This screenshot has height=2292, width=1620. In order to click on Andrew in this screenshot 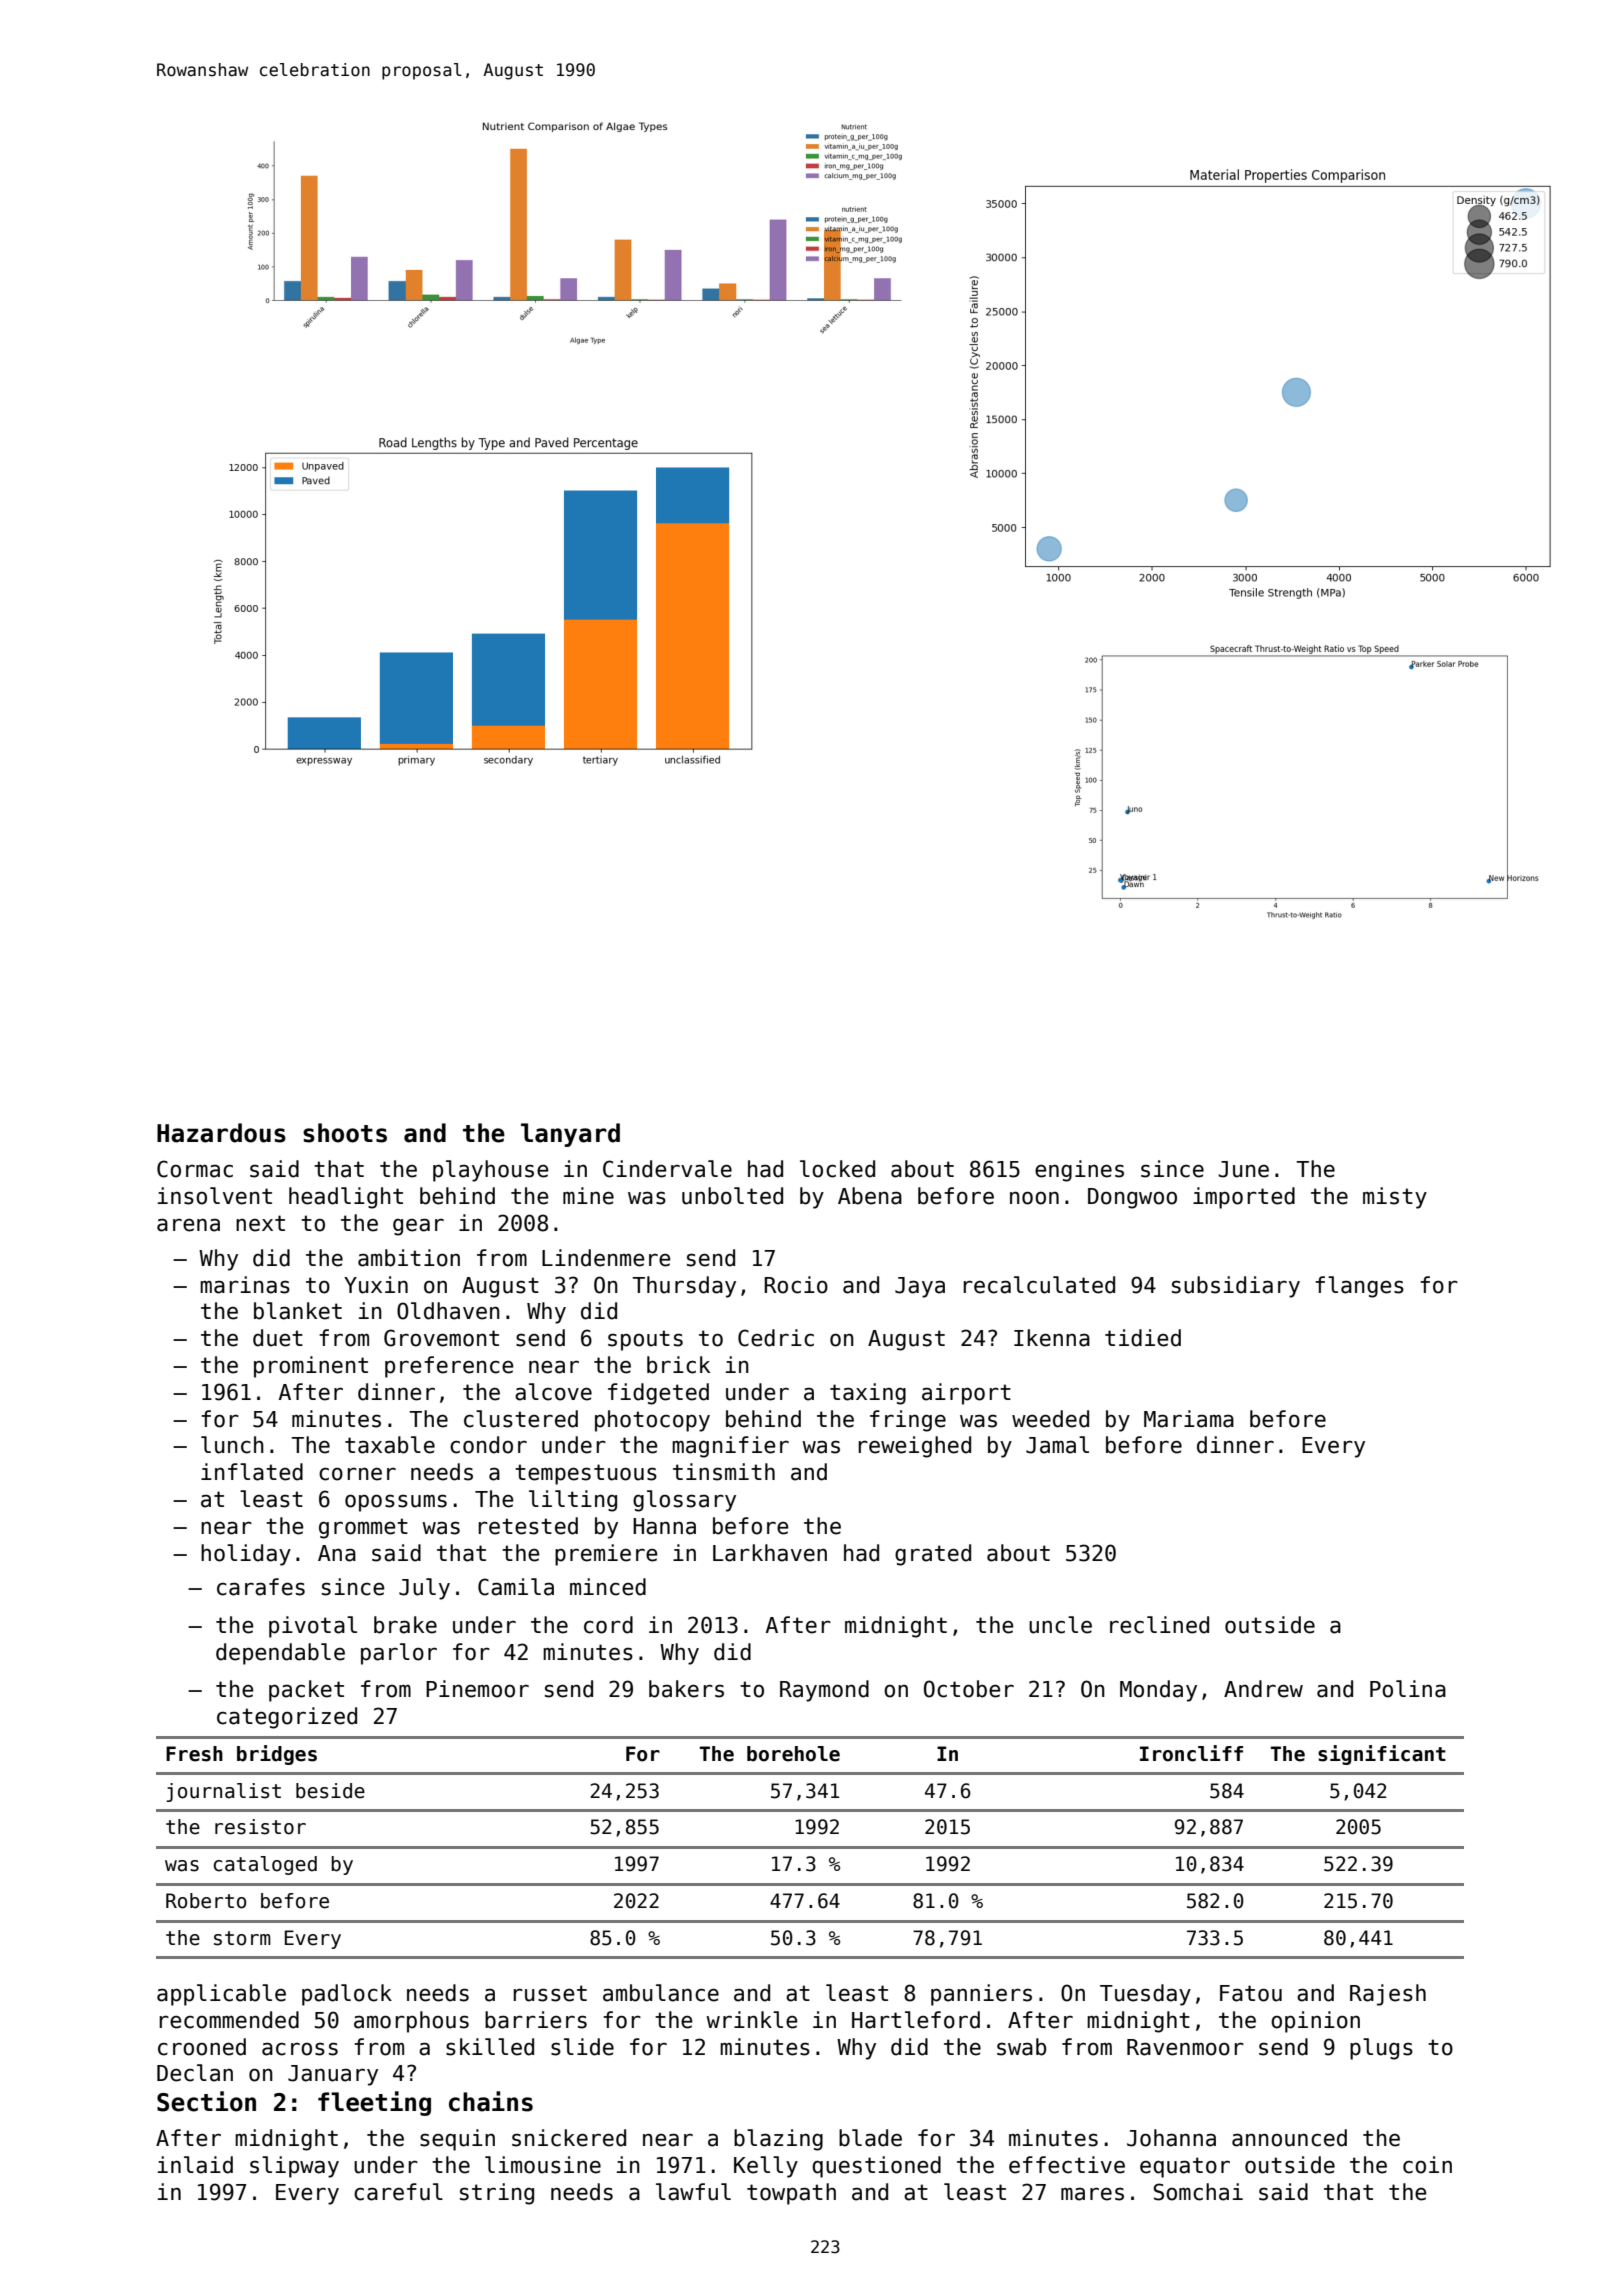, I will do `click(1263, 1689)`.
